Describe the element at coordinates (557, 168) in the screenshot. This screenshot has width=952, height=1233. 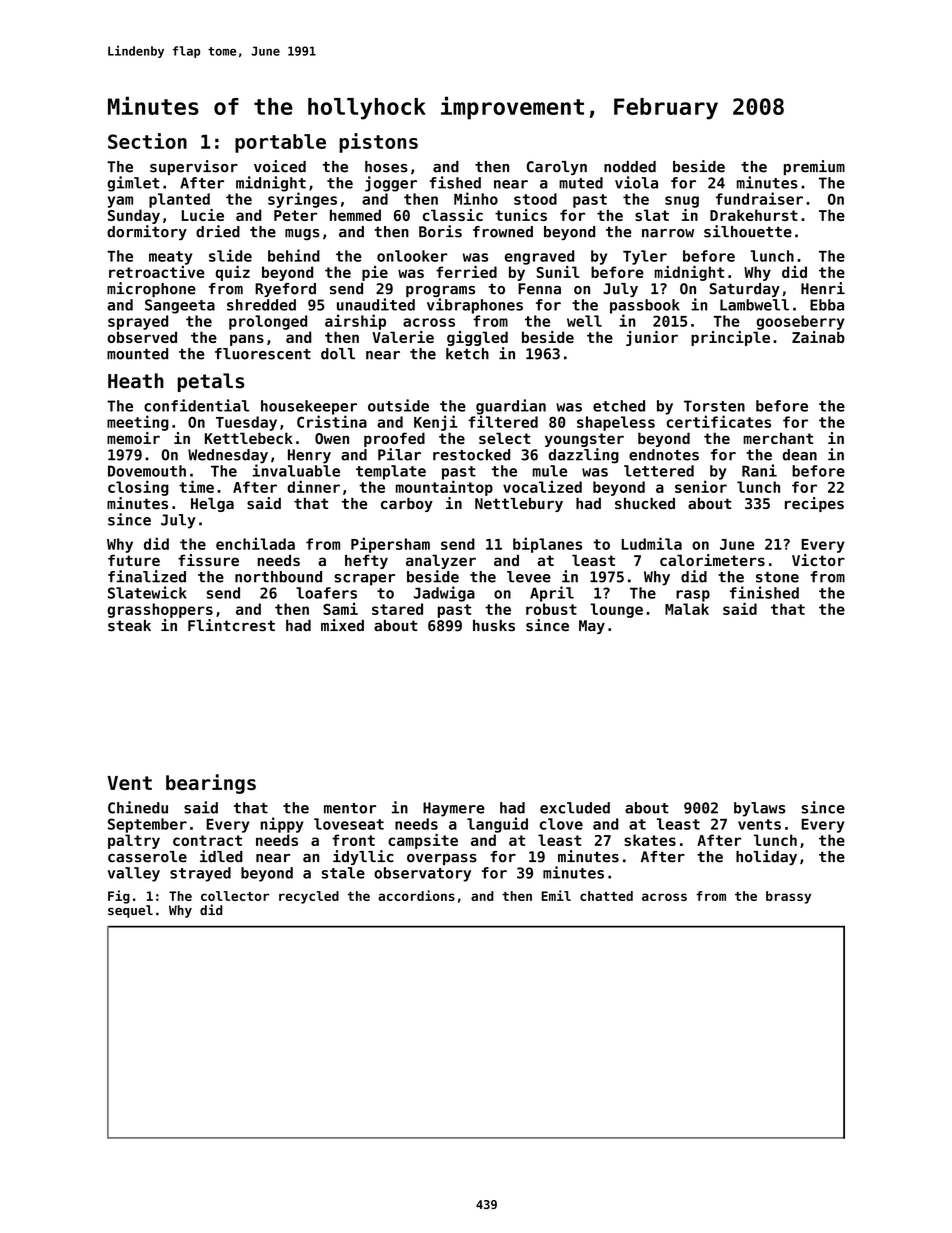
I see `Carolyn` at that location.
